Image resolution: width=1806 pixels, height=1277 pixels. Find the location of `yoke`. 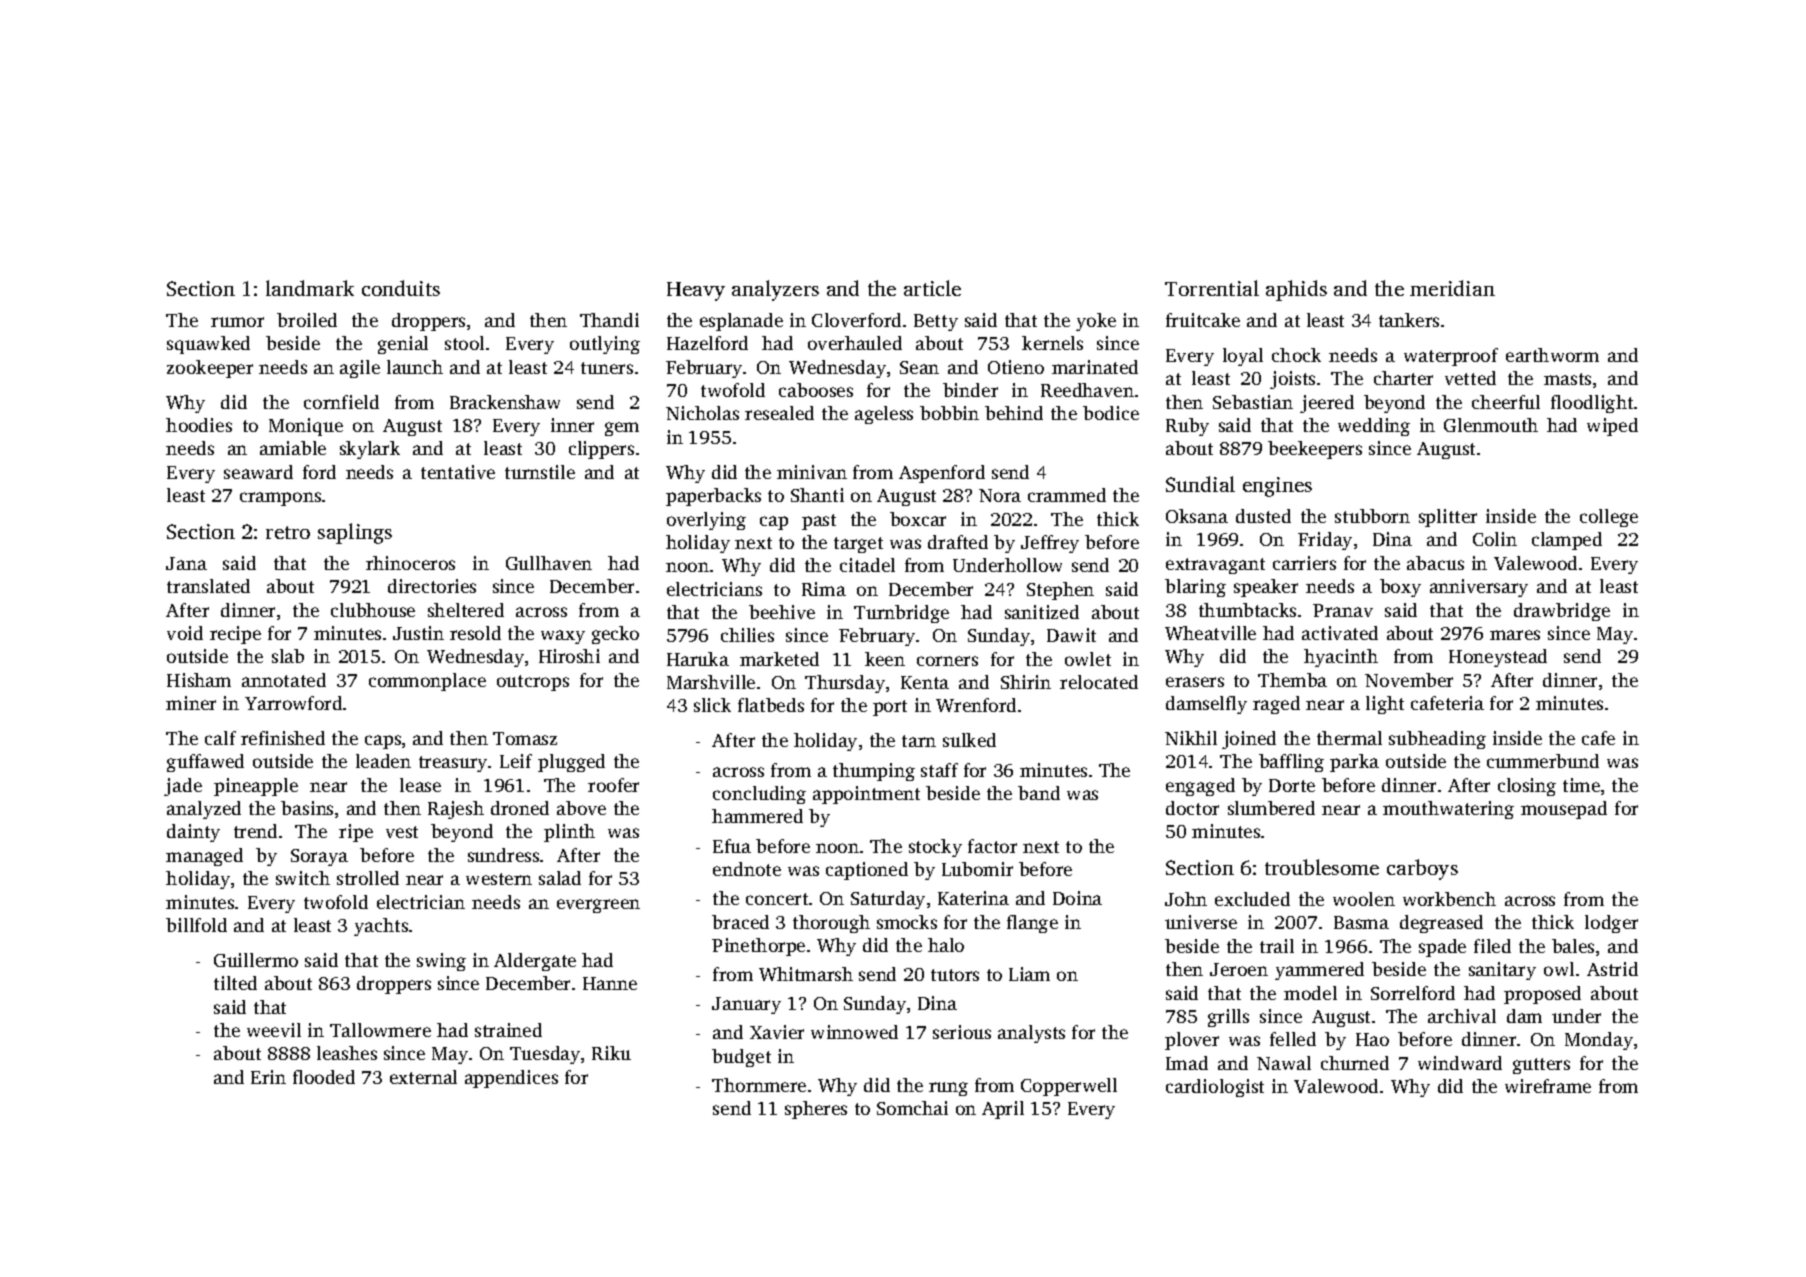

yoke is located at coordinates (1096, 322).
